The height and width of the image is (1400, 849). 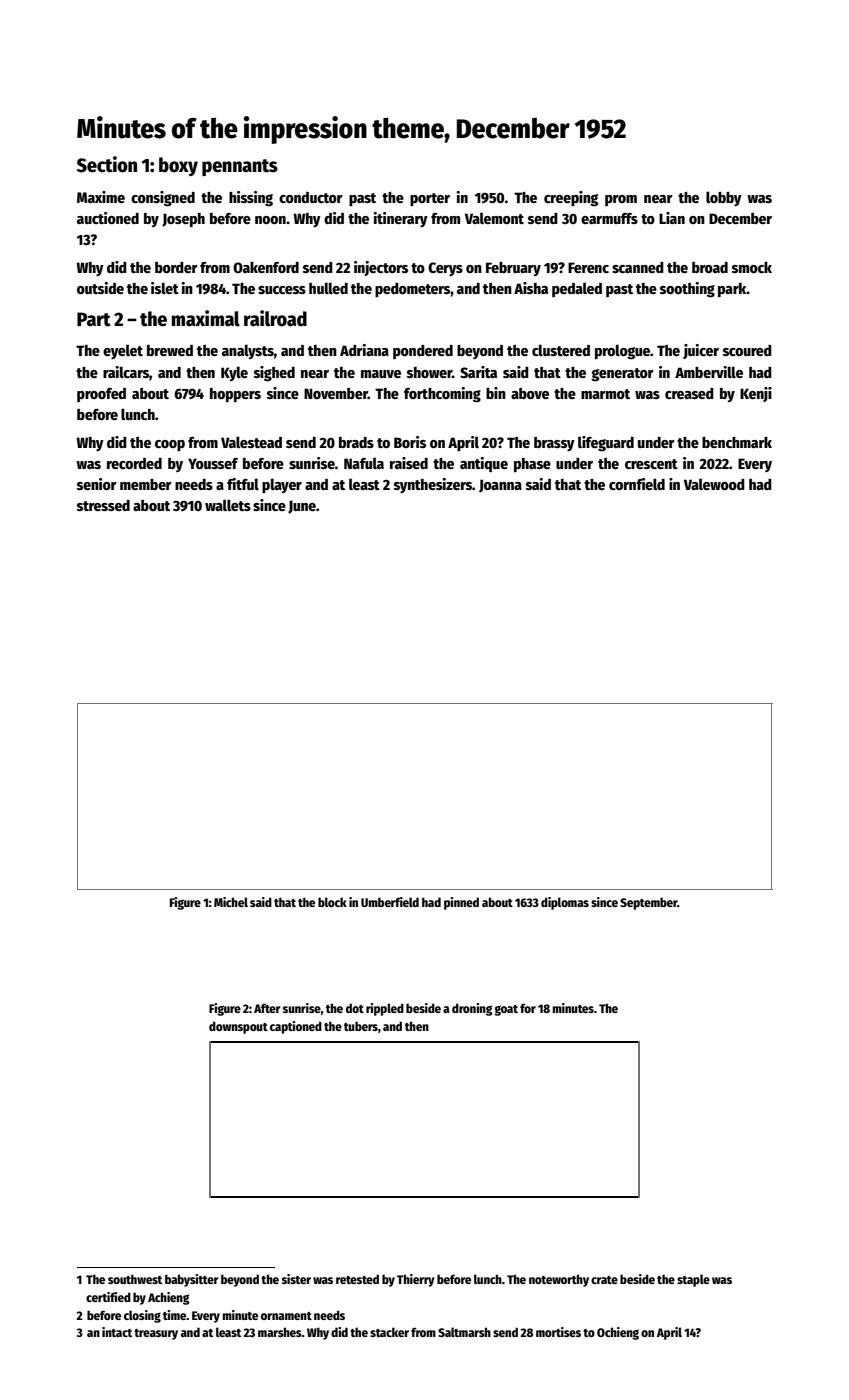 I want to click on scanned, so click(x=638, y=267).
